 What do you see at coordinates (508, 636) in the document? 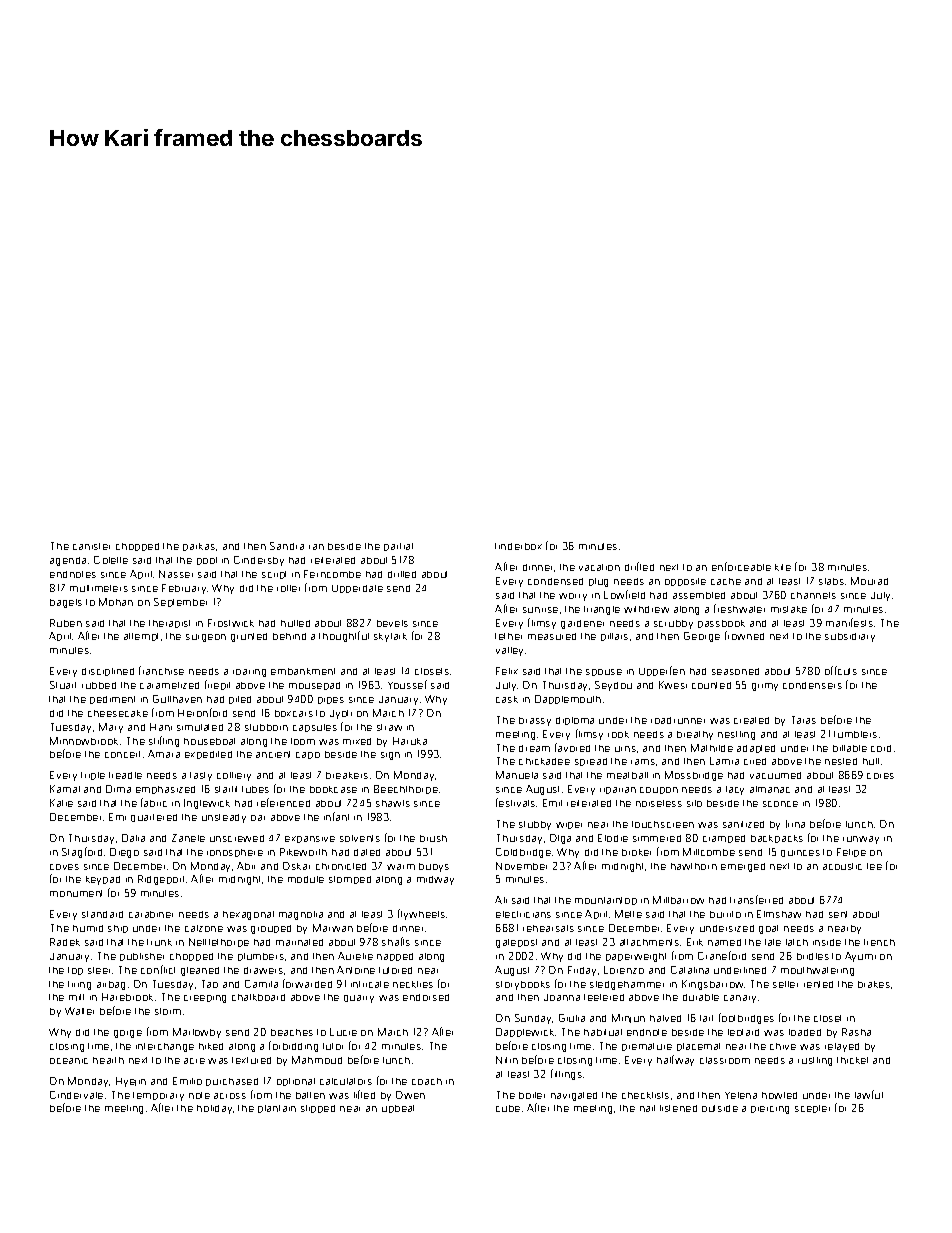
I see `tether` at bounding box center [508, 636].
